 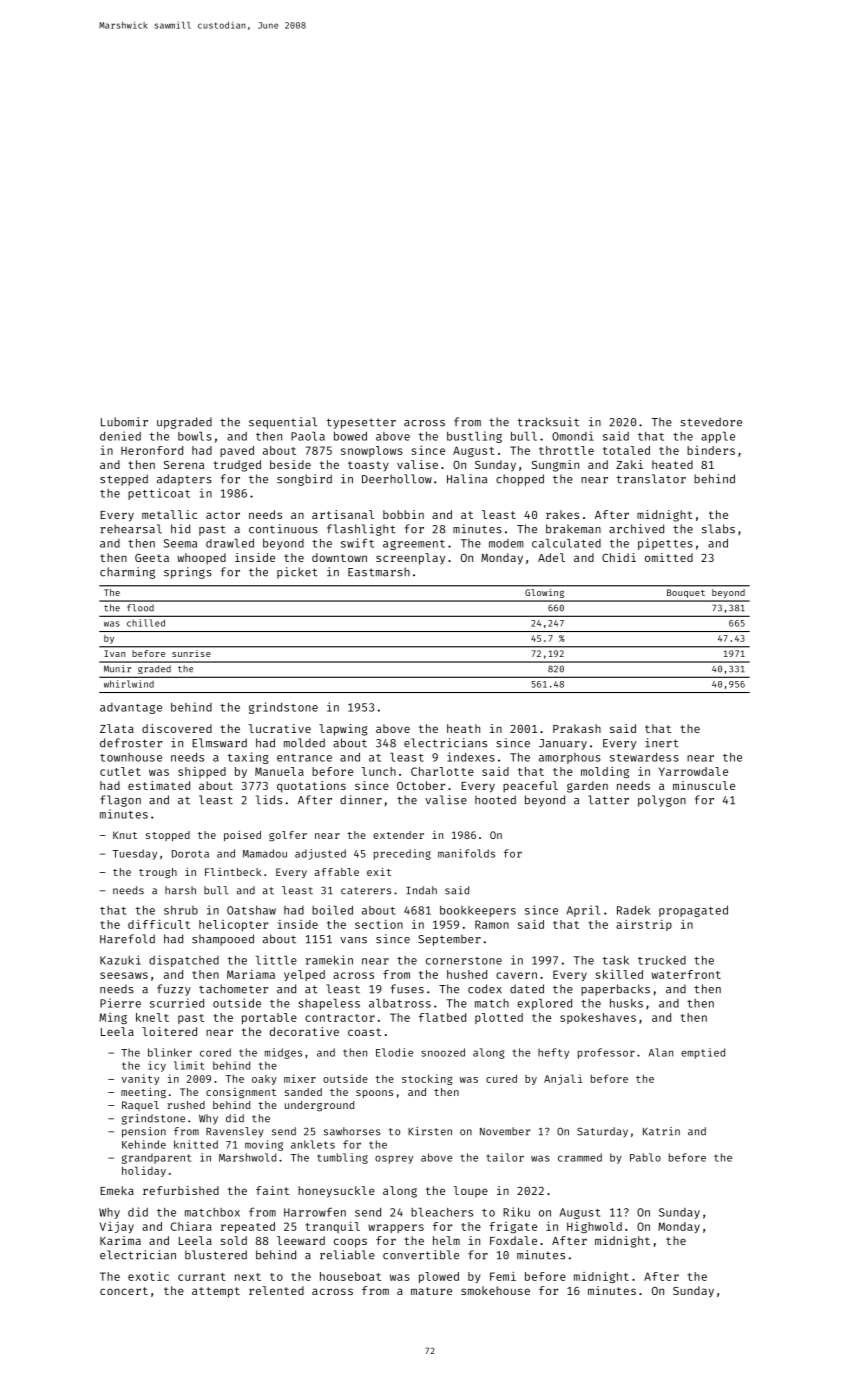 I want to click on spoons, so click(x=374, y=1094).
